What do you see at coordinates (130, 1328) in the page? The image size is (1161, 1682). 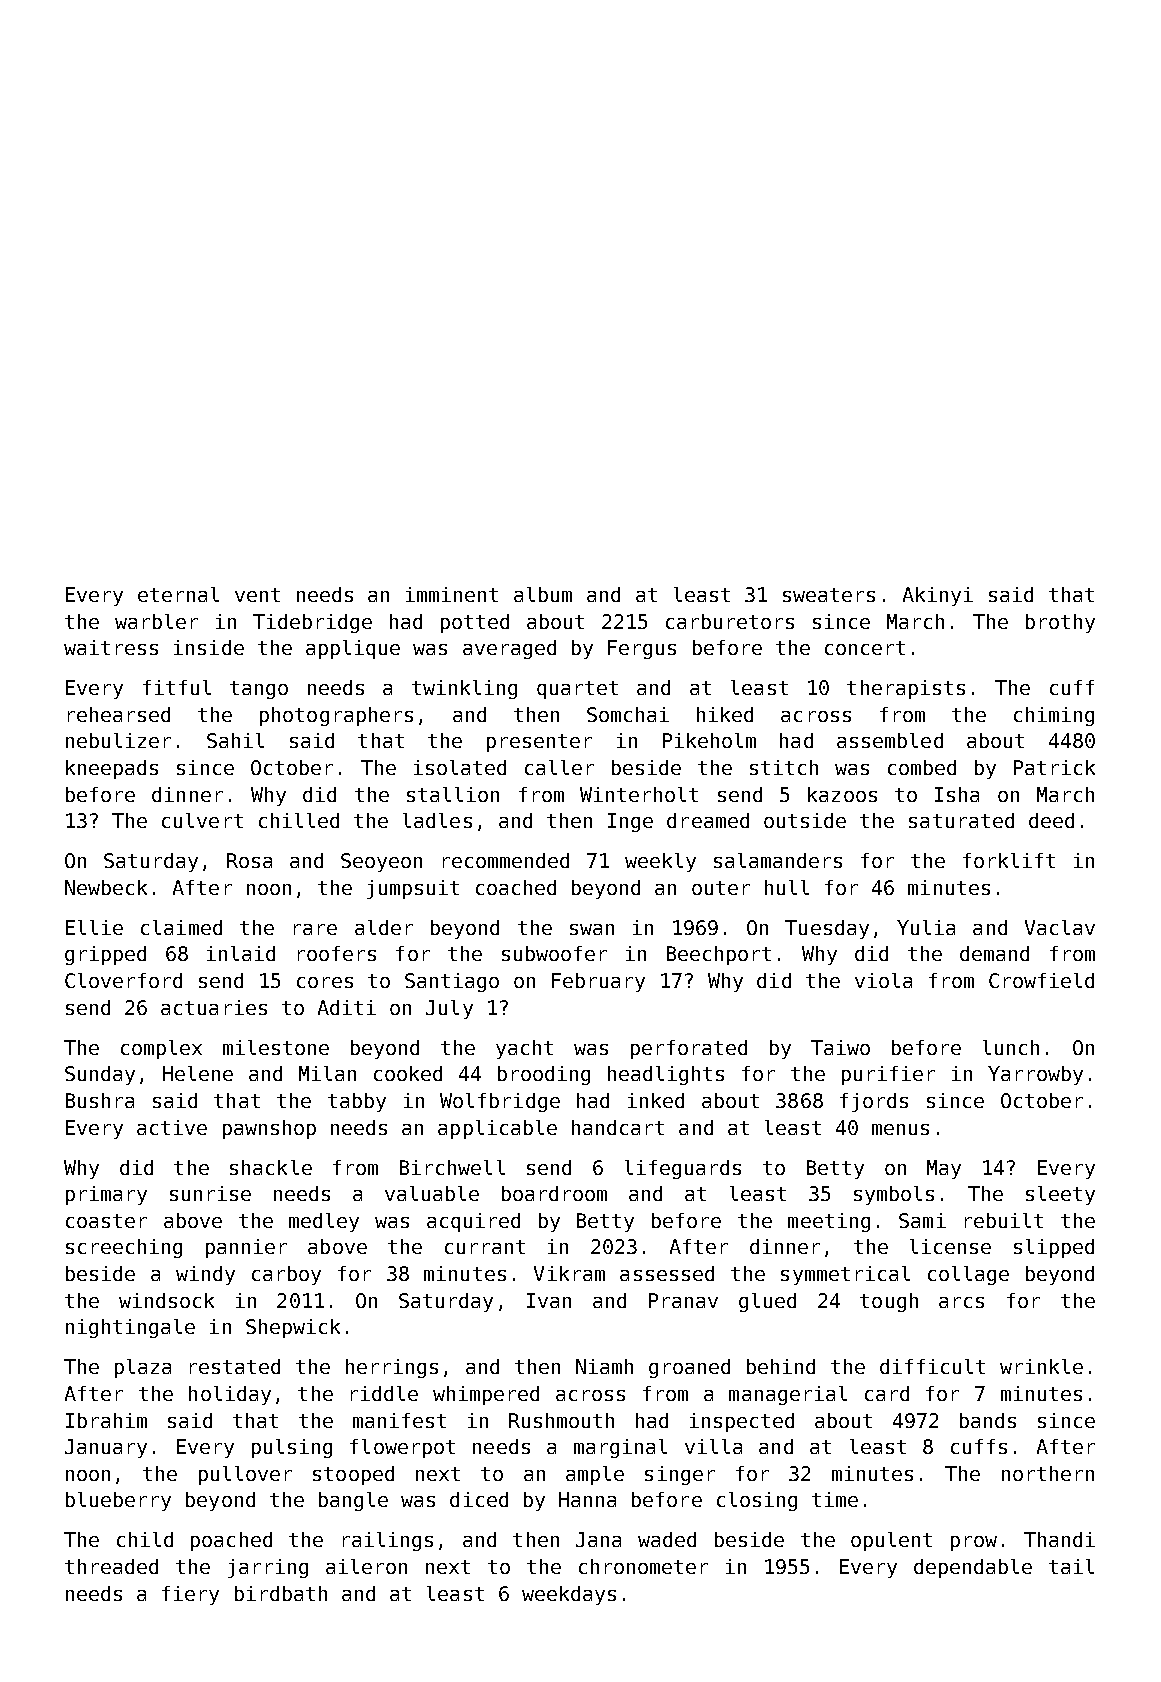 I see `nightingale` at bounding box center [130, 1328].
